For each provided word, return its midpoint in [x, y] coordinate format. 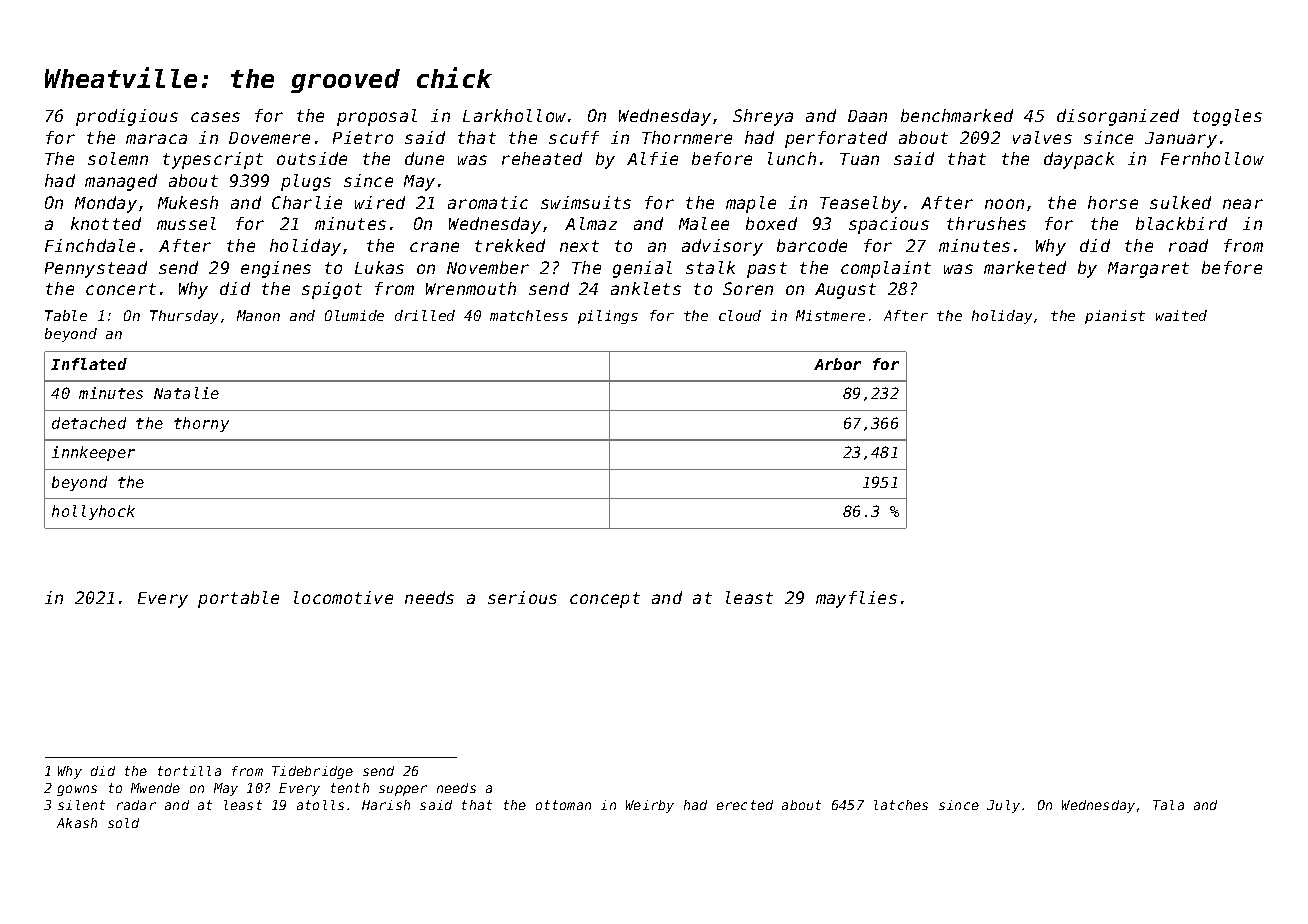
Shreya [763, 117]
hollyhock [93, 512]
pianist [1115, 317]
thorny [201, 424]
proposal [377, 117]
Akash [77, 823]
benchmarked [957, 115]
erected [745, 805]
